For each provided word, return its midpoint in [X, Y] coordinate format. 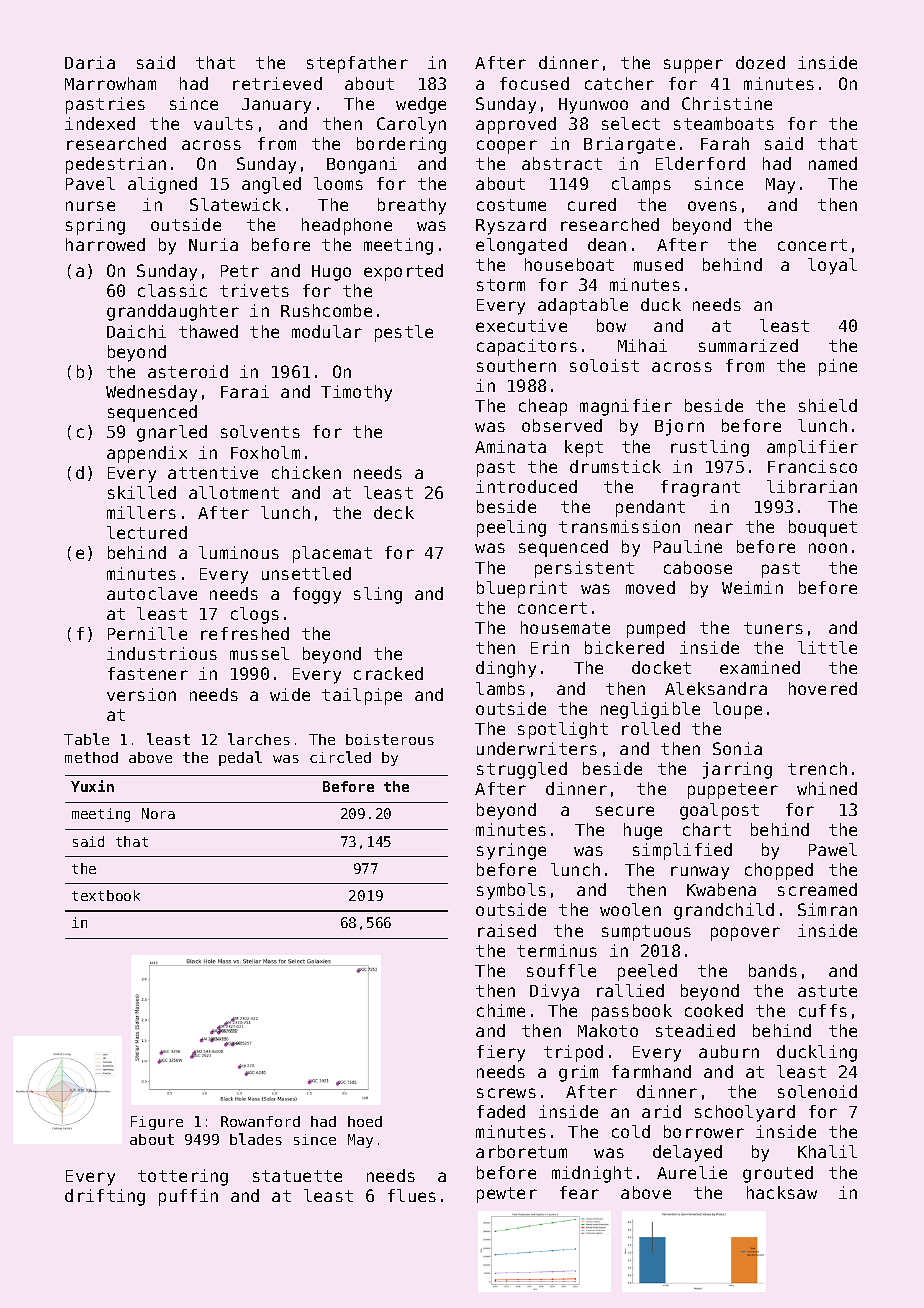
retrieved [277, 83]
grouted [778, 1174]
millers [141, 512]
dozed [760, 62]
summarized [748, 345]
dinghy [506, 669]
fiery [501, 1053]
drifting [105, 1197]
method [91, 757]
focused [534, 83]
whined [827, 788]
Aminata [510, 446]
